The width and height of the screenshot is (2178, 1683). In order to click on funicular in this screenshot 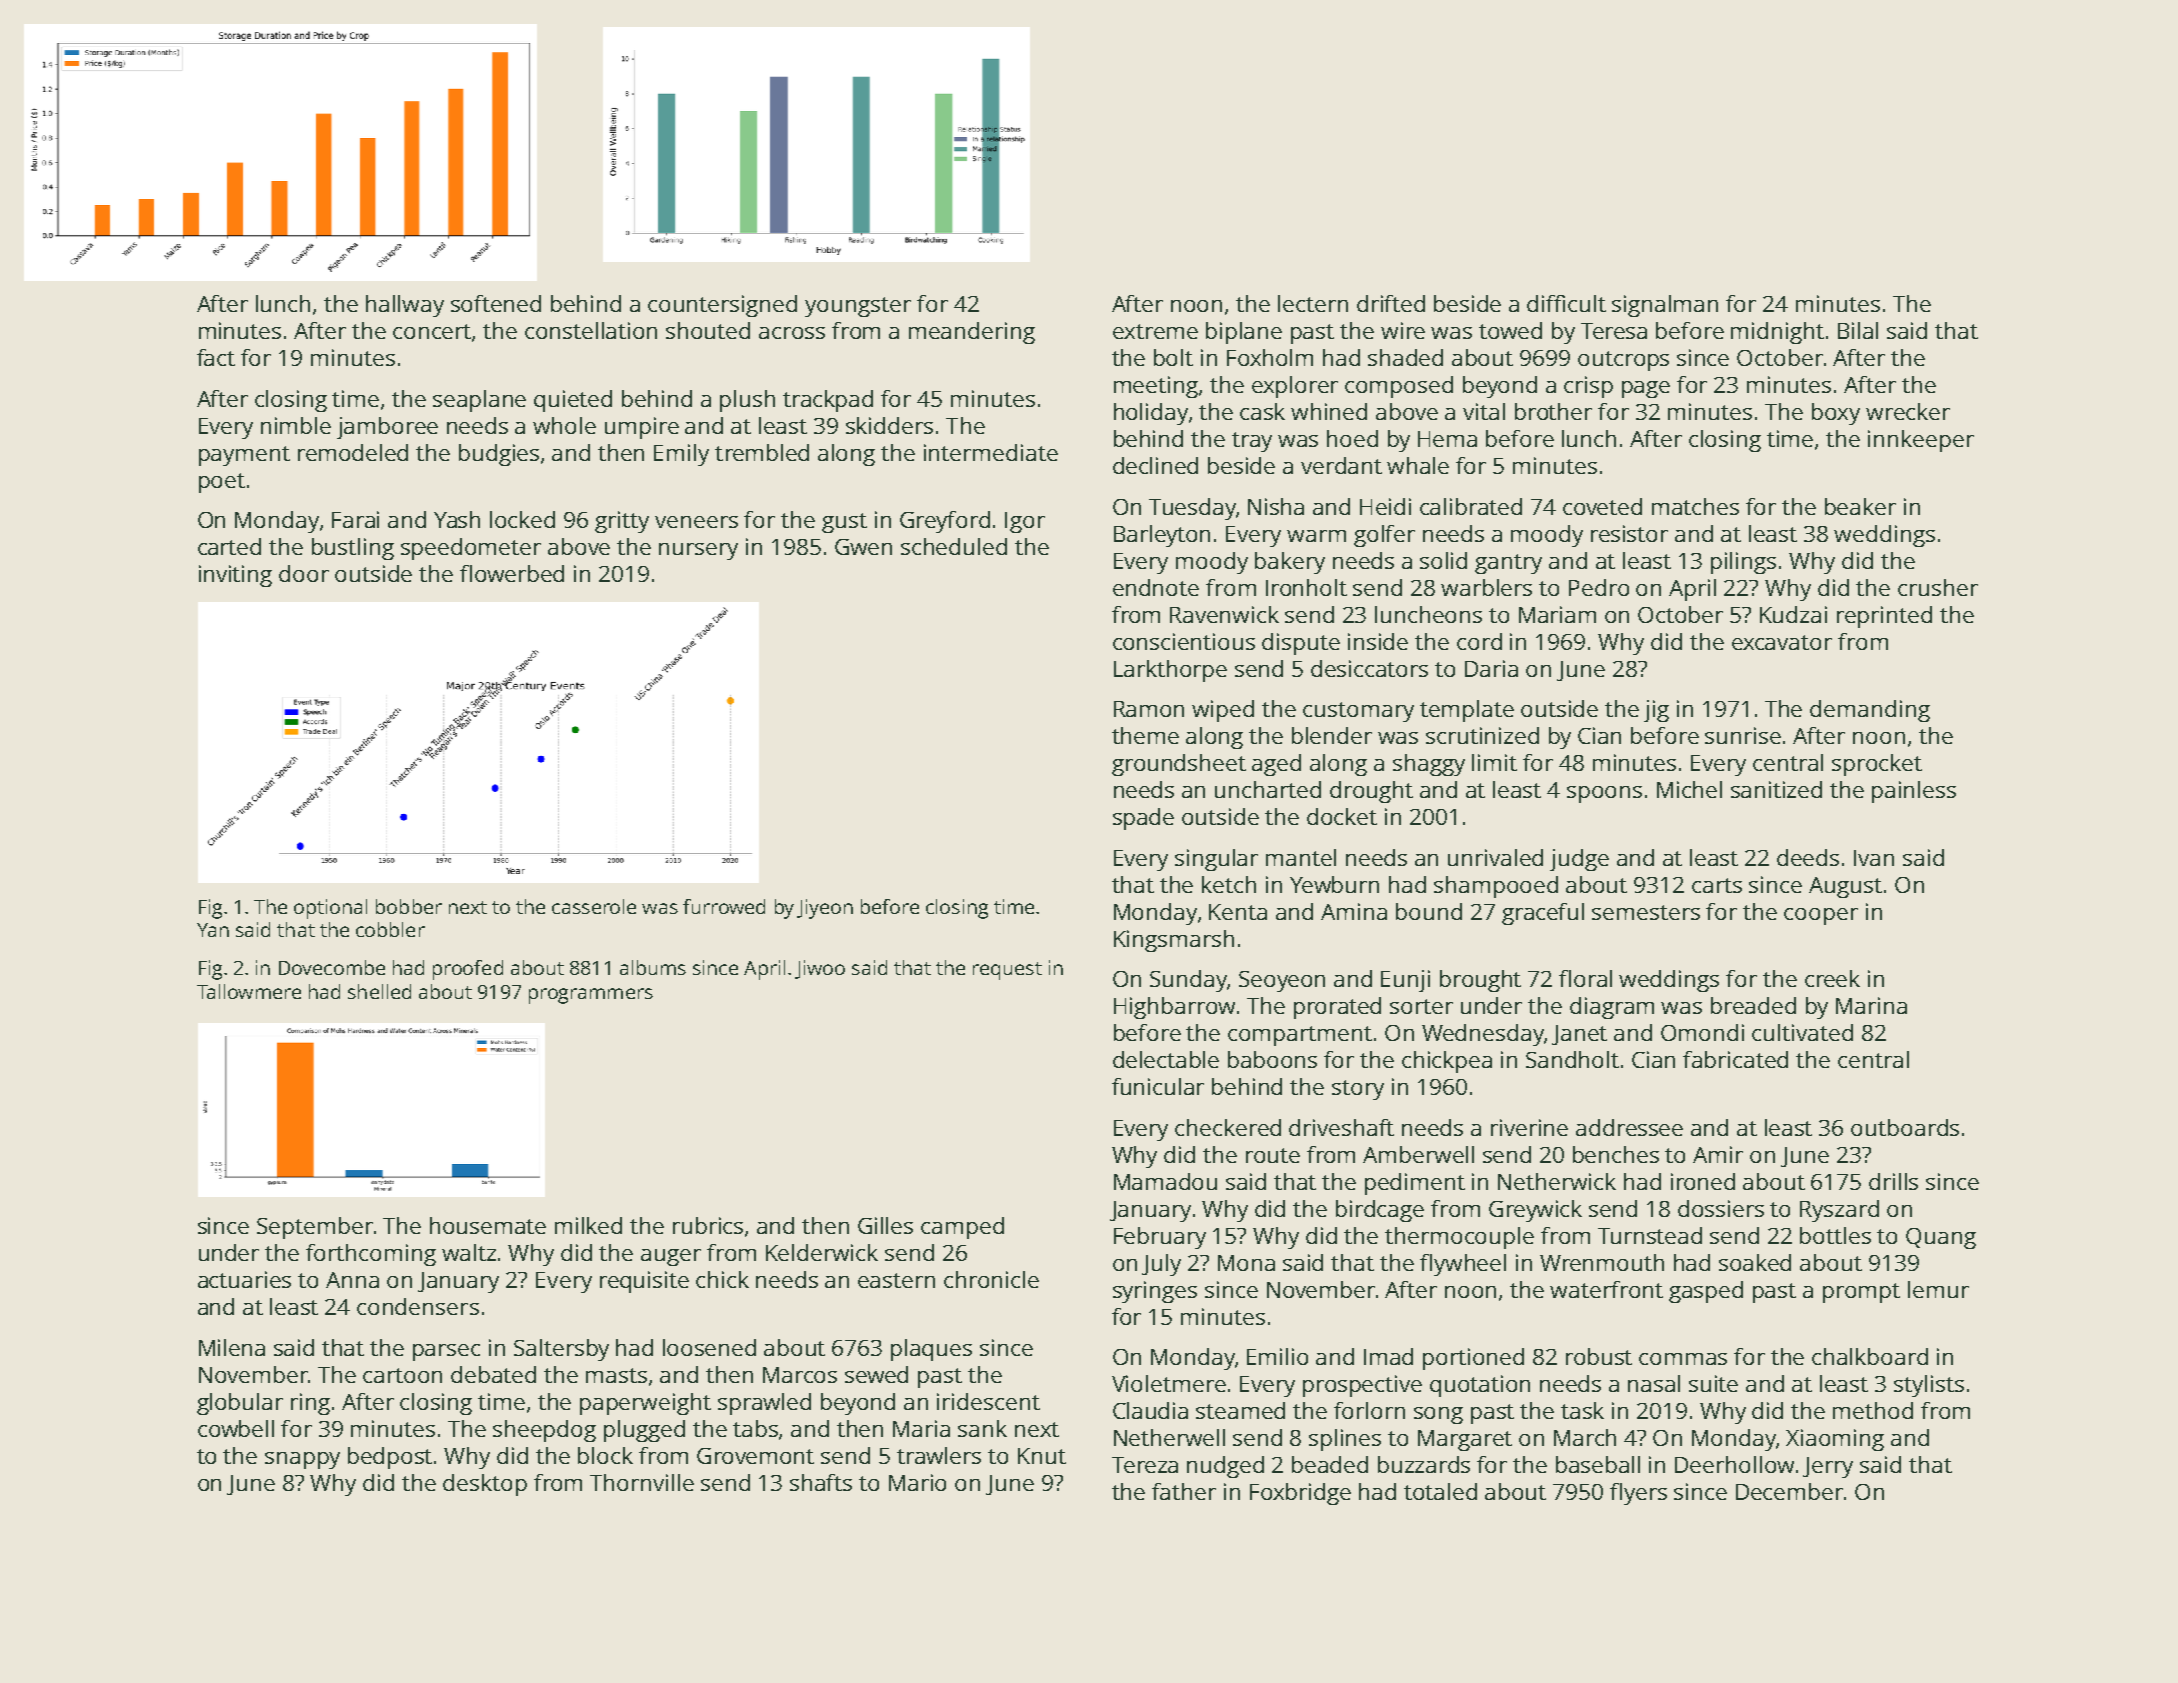, I will do `click(1158, 1086)`.
